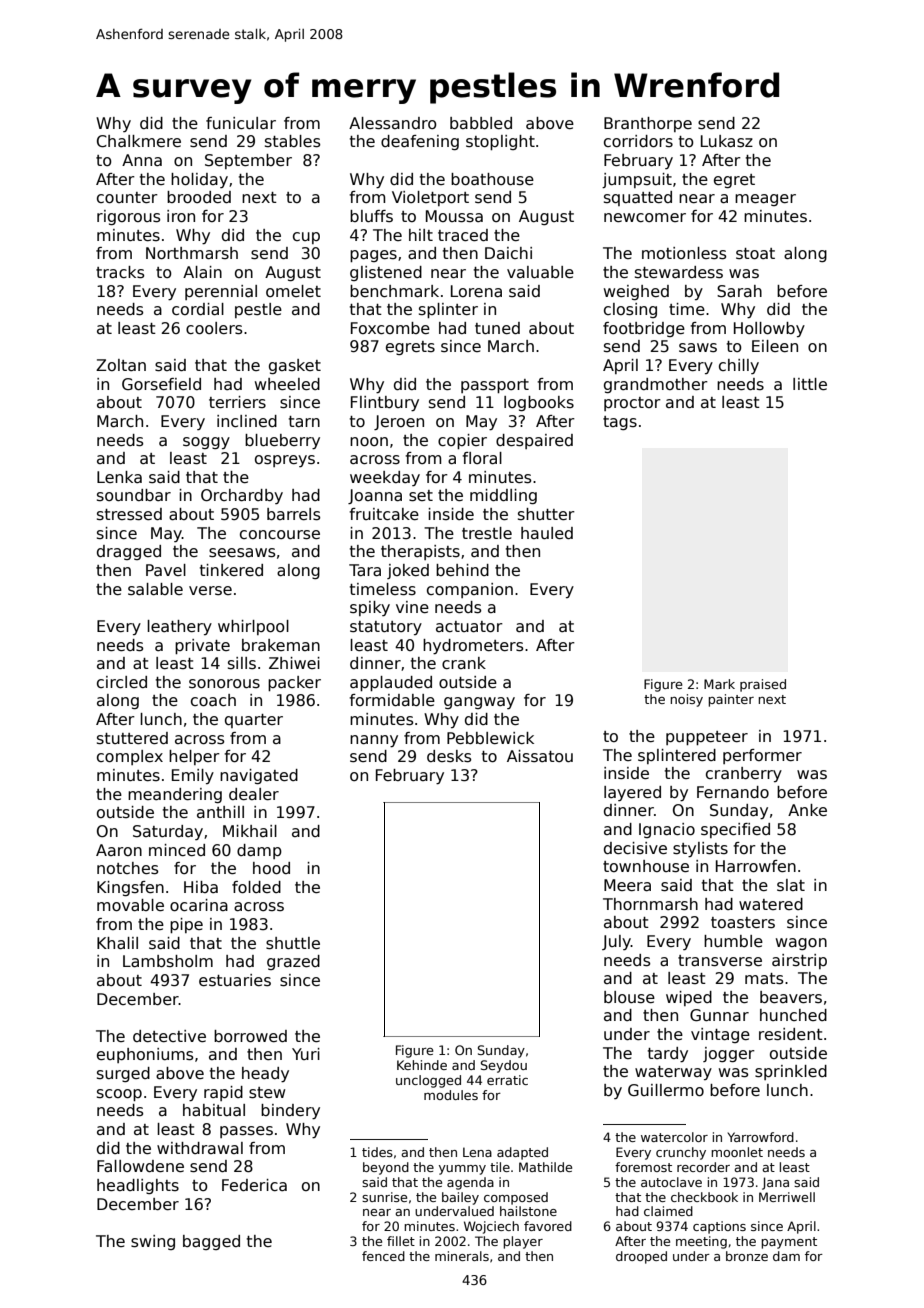 The image size is (924, 1308). Describe the element at coordinates (492, 179) in the screenshot. I see `boathouse` at that location.
